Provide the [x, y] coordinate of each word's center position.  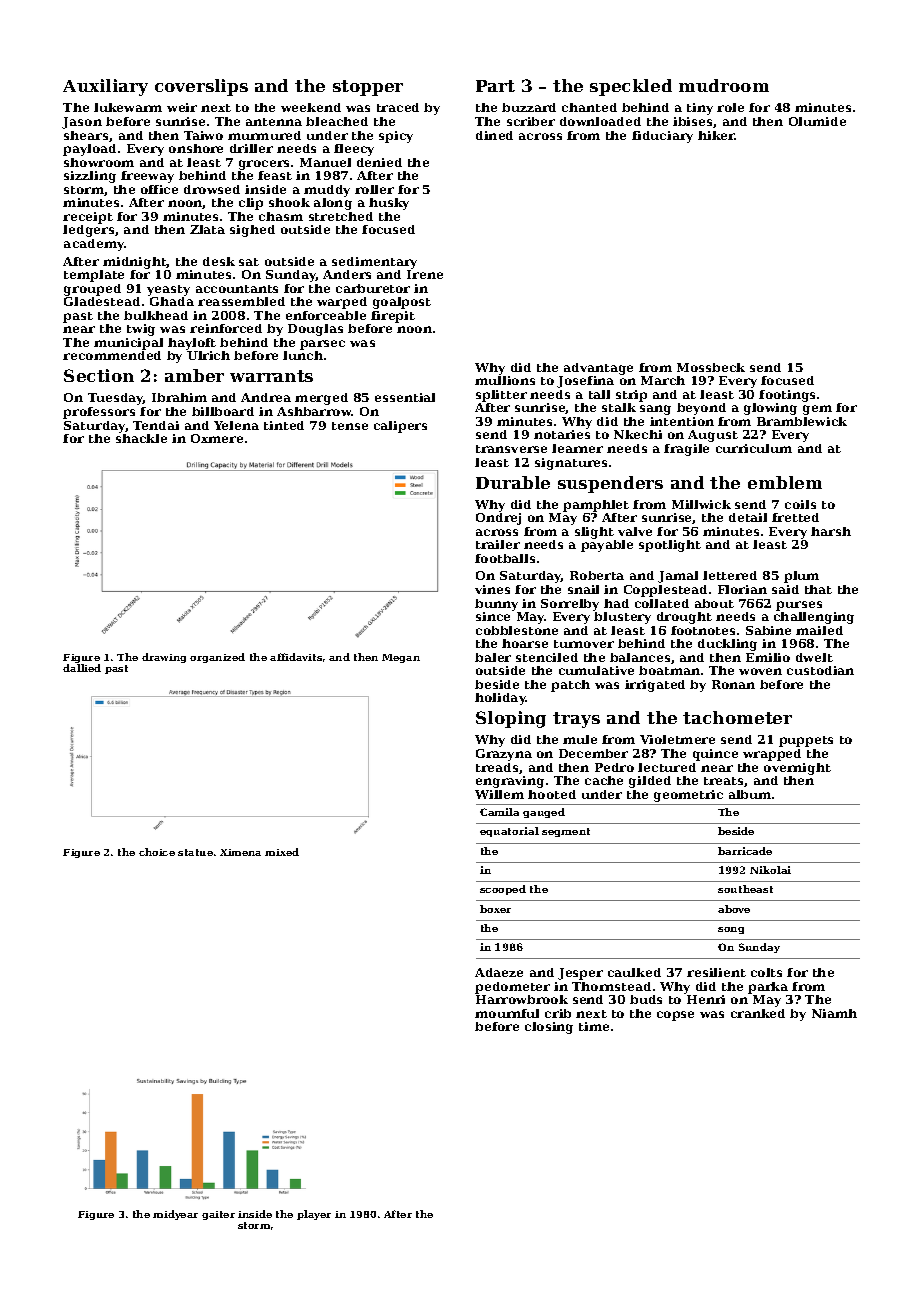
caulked [634, 972]
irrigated [655, 686]
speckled [631, 87]
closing [549, 1028]
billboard [223, 411]
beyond [701, 409]
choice [157, 852]
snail [583, 589]
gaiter [218, 1215]
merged [321, 399]
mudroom [724, 85]
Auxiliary [105, 87]
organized [217, 658]
